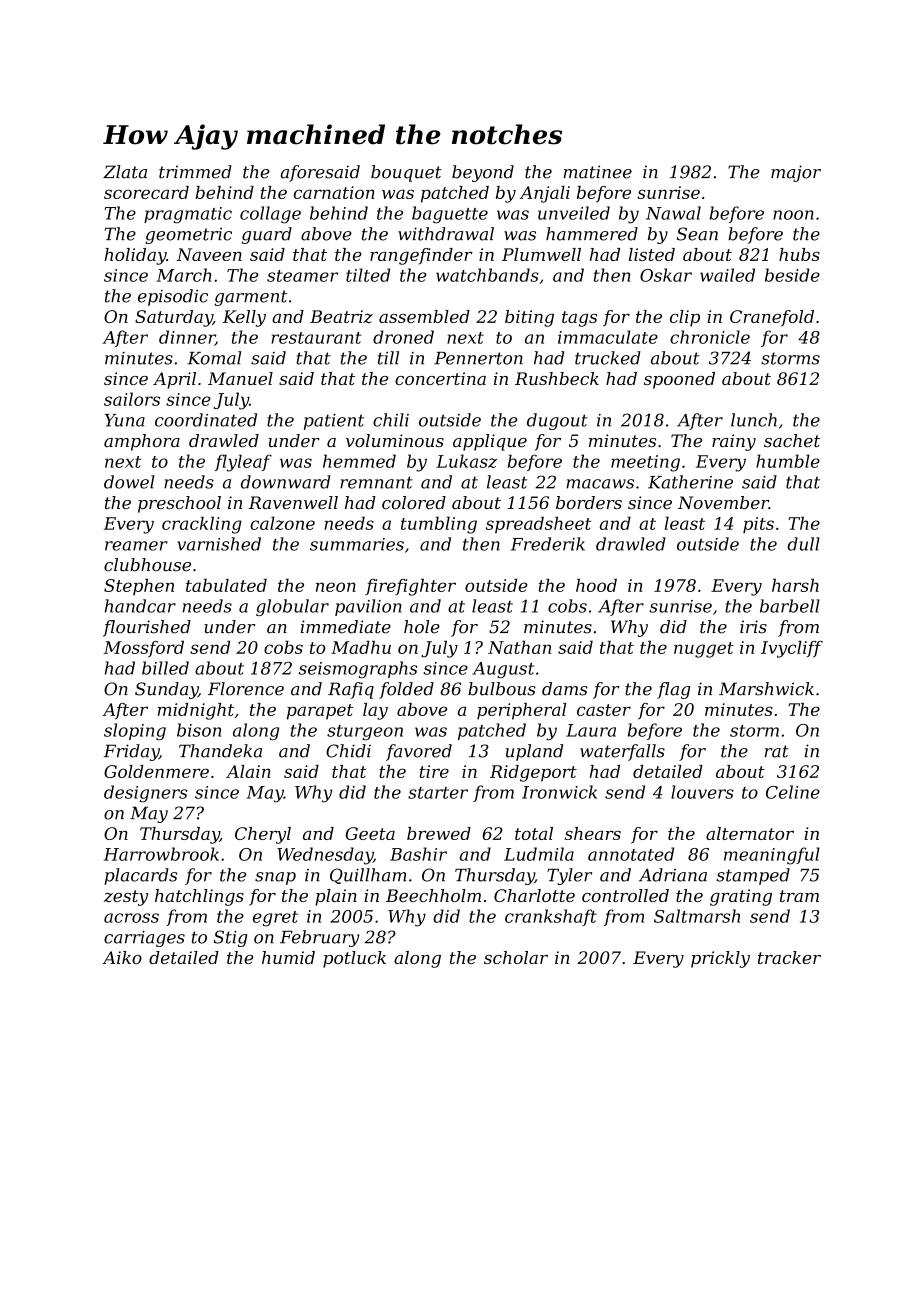 The width and height of the document is (924, 1308). Describe the element at coordinates (414, 502) in the document. I see `colored` at that location.
